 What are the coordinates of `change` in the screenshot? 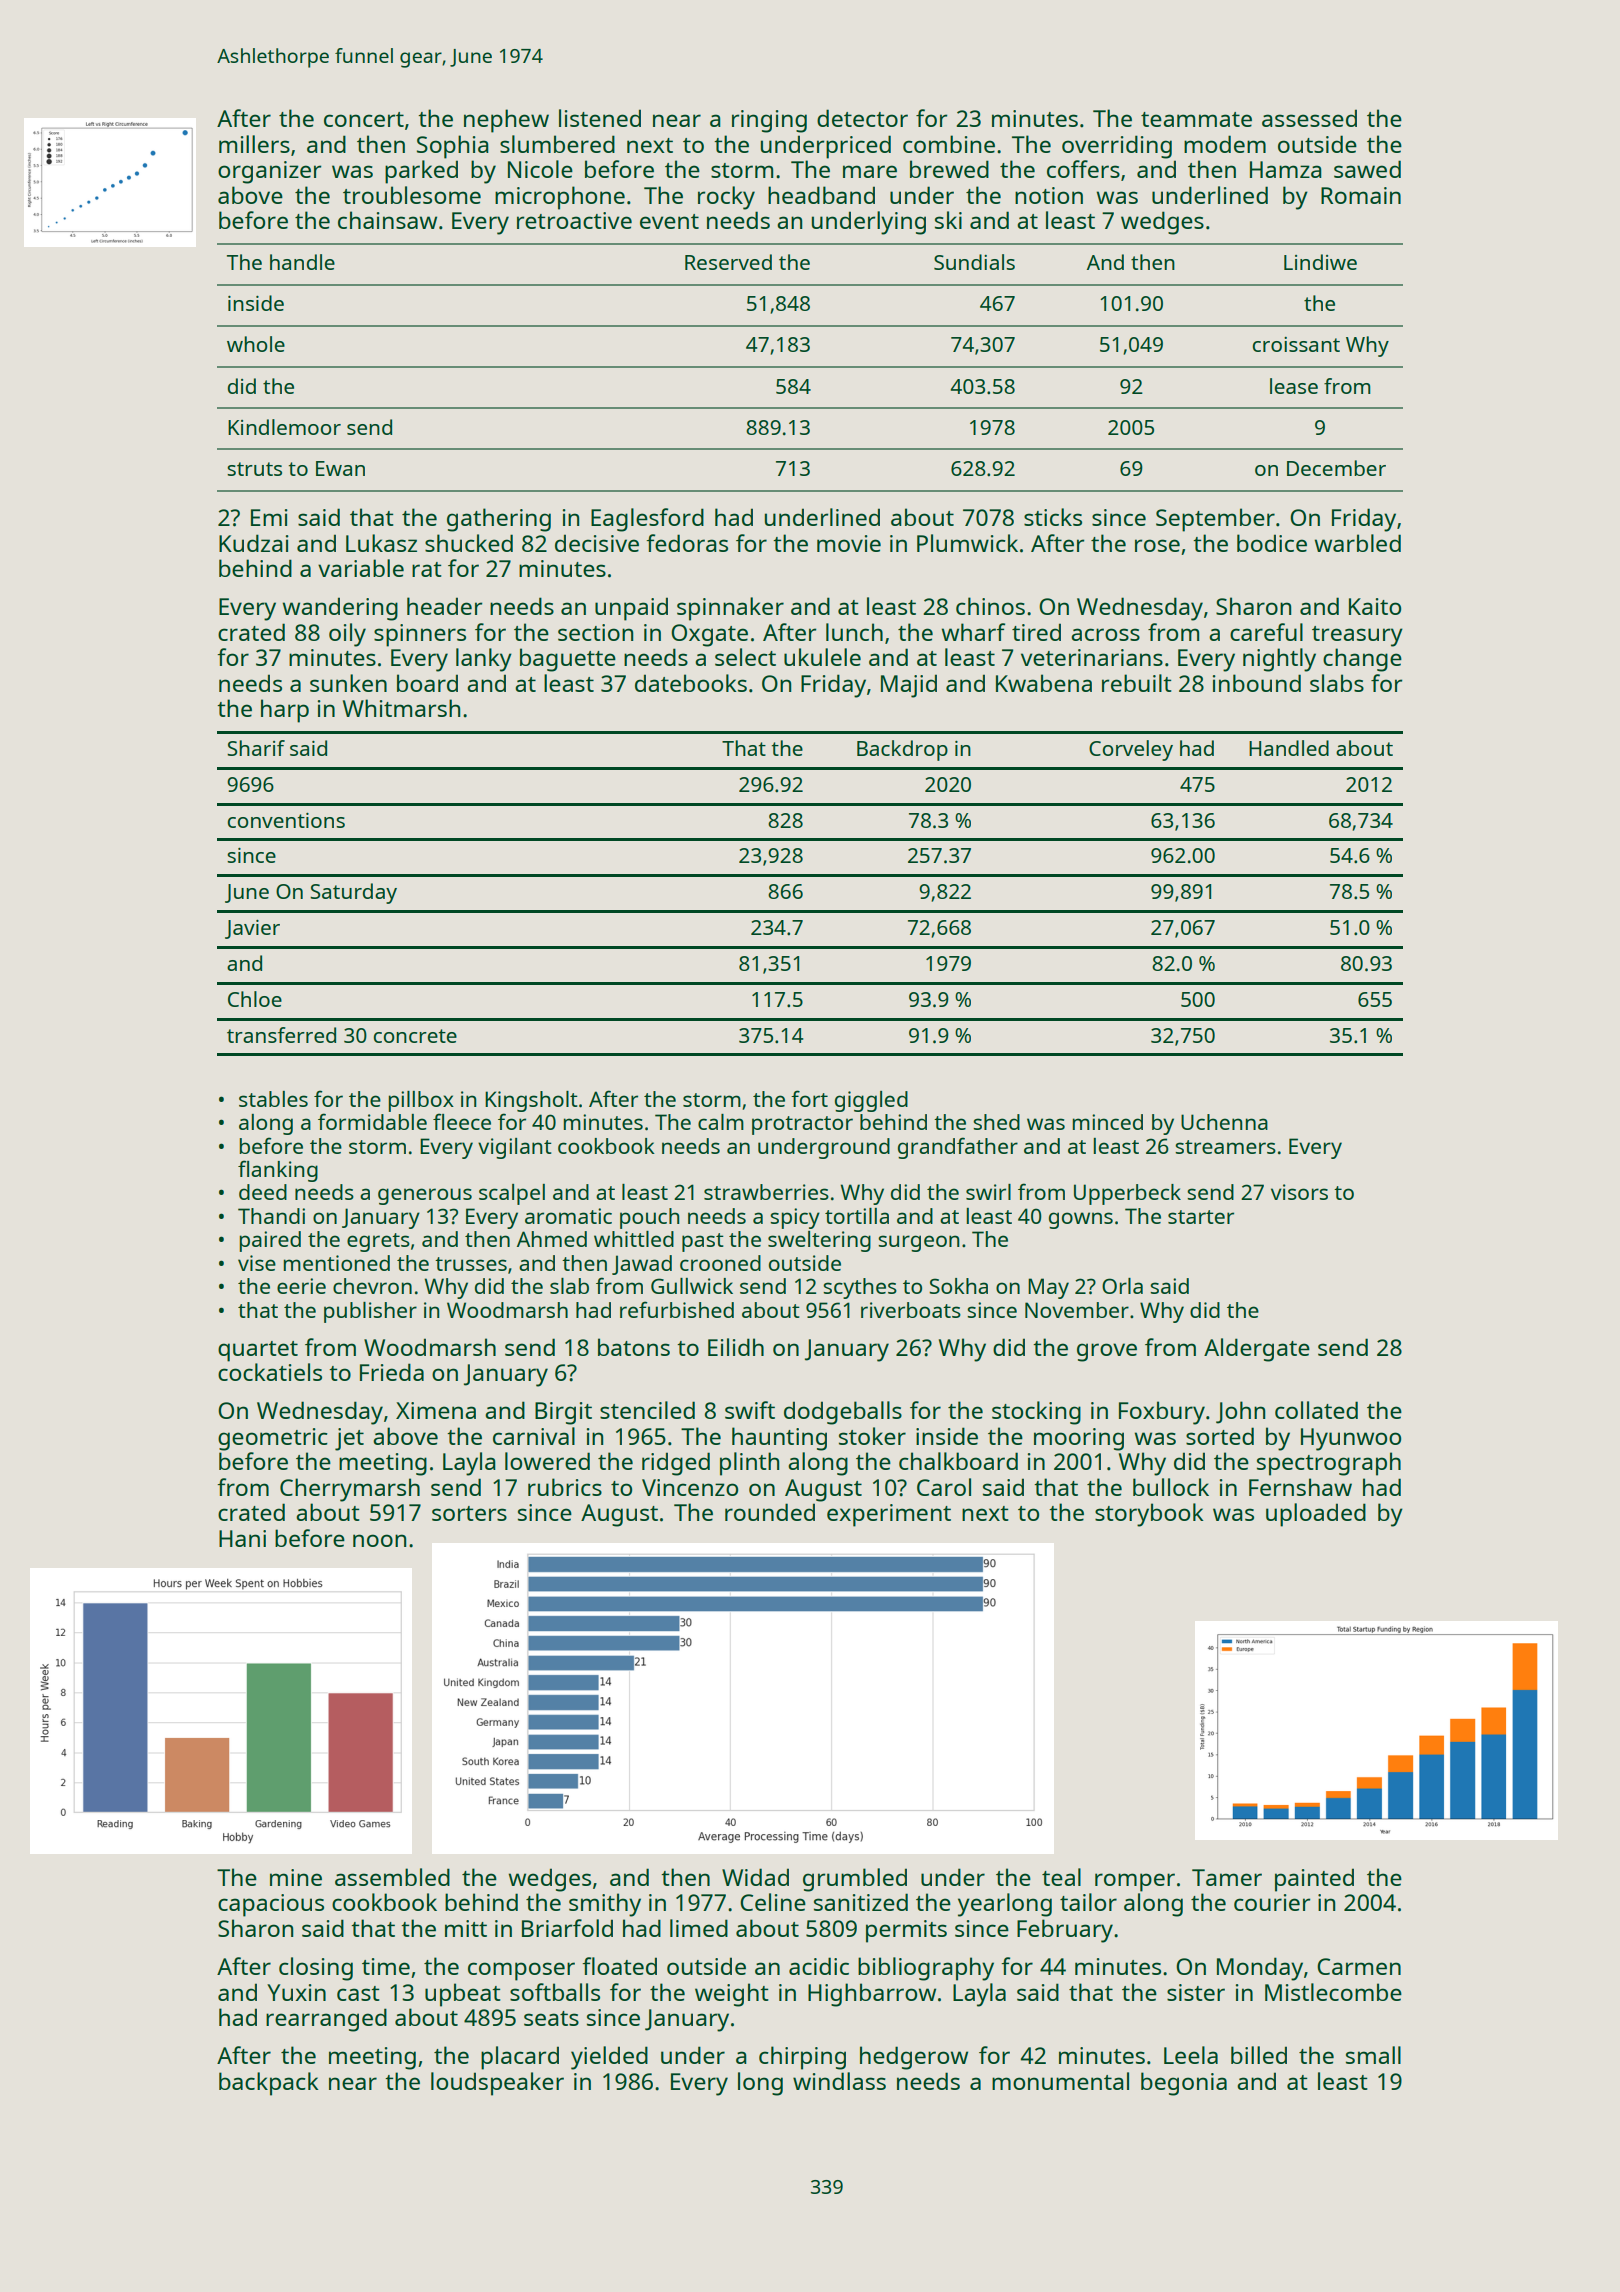 It's located at (1362, 660).
